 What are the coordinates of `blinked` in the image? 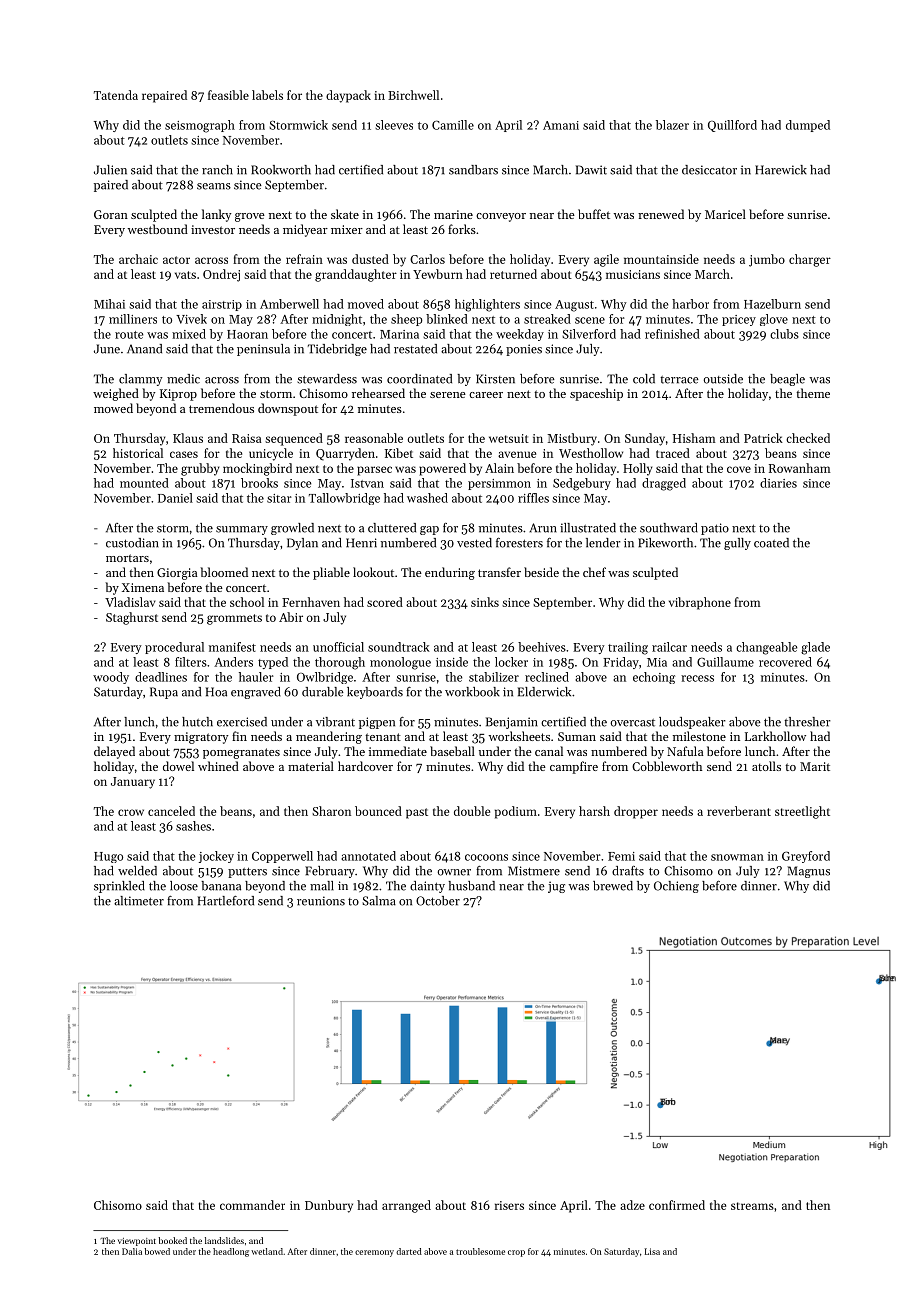 It's located at (447, 319).
